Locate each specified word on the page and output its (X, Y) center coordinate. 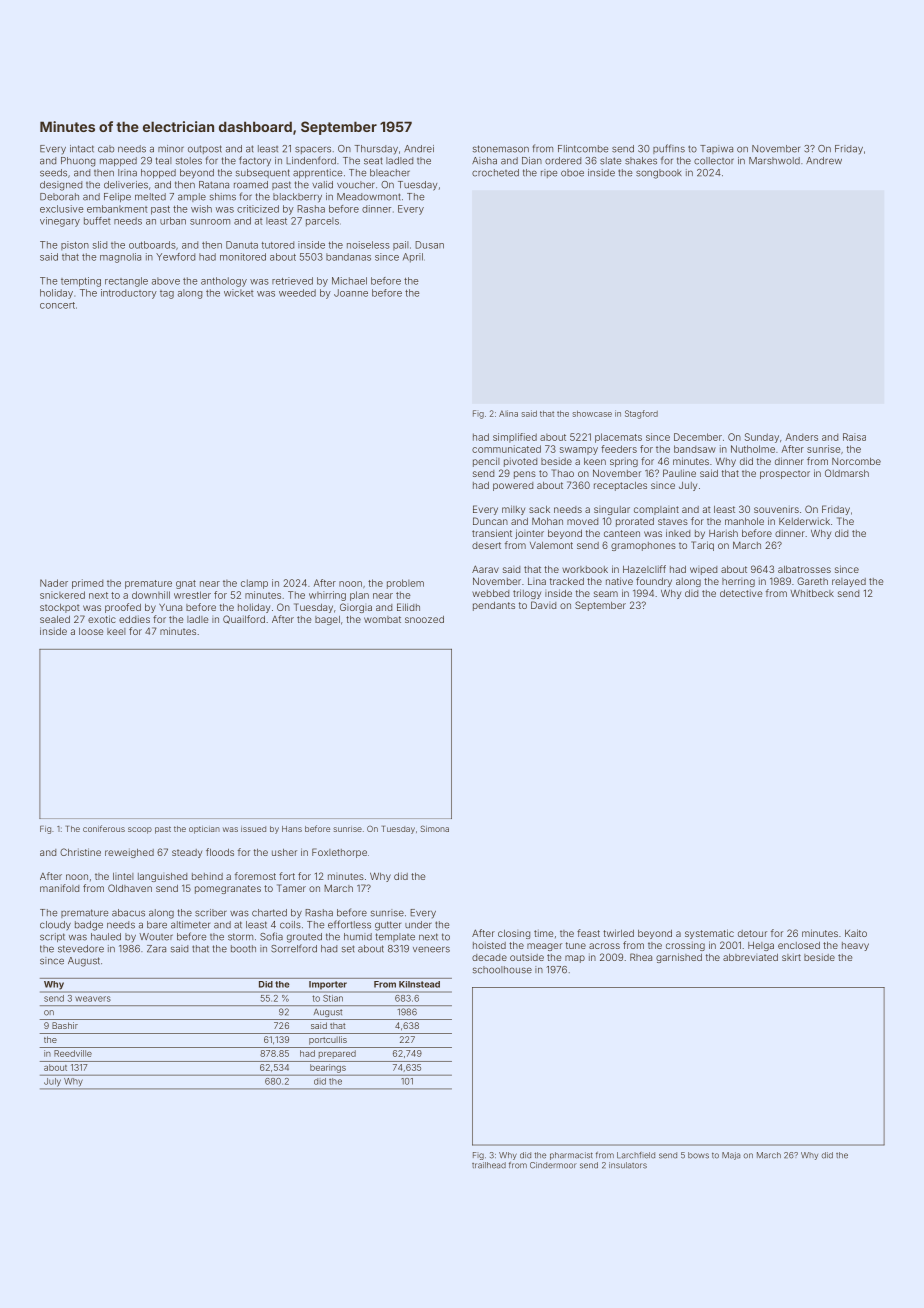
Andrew (824, 161)
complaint (656, 510)
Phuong (78, 162)
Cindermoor (553, 1165)
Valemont (551, 545)
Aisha (484, 161)
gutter (388, 926)
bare (157, 925)
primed (87, 584)
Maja (731, 1156)
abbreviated (750, 957)
